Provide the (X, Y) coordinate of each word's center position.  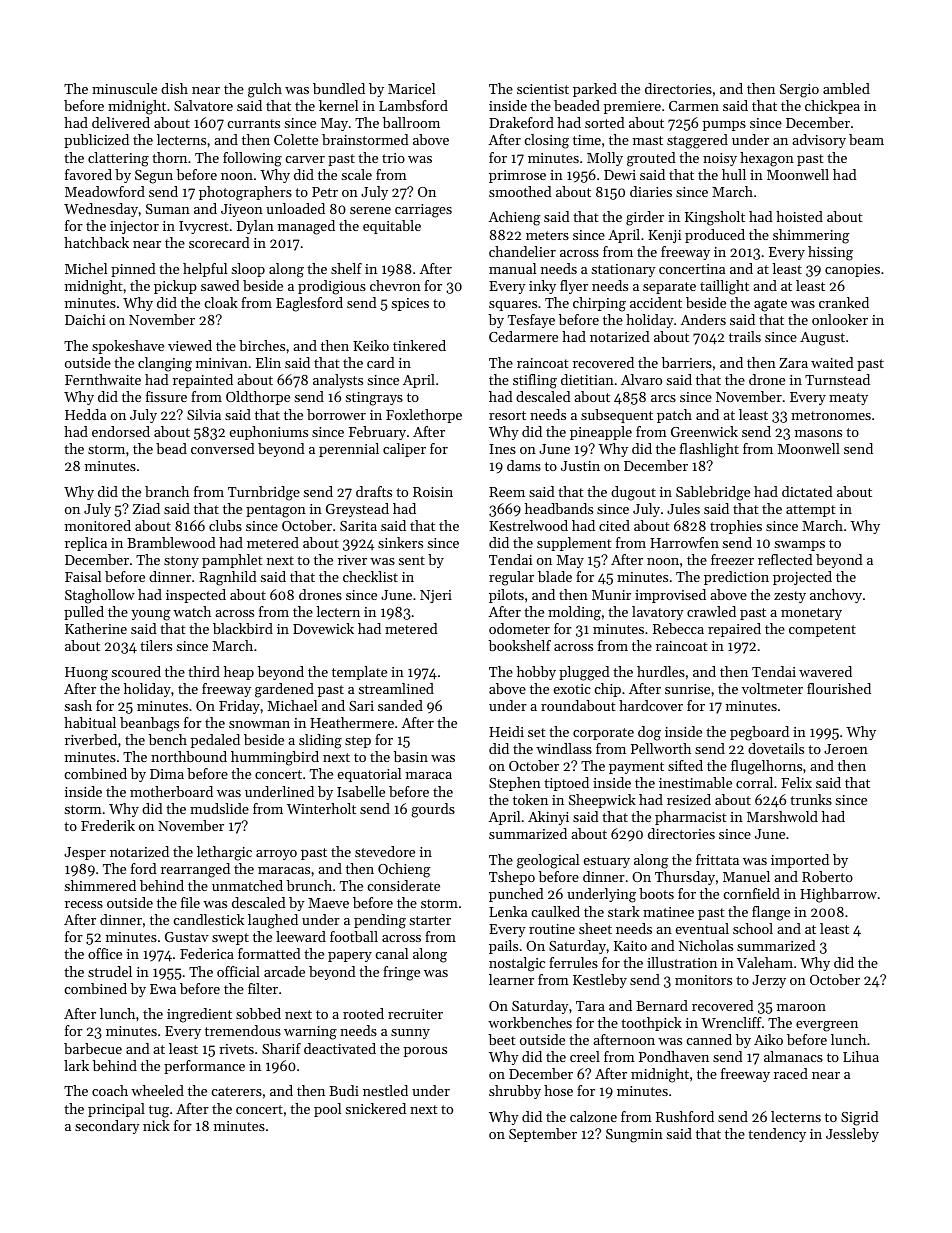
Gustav (187, 937)
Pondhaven (674, 1056)
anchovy (836, 596)
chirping (599, 304)
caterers (237, 1091)
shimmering (811, 236)
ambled (846, 88)
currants (254, 123)
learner (511, 979)
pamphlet (232, 561)
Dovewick (323, 628)
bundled (339, 88)
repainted (203, 381)
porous (425, 1052)
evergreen (827, 1026)
